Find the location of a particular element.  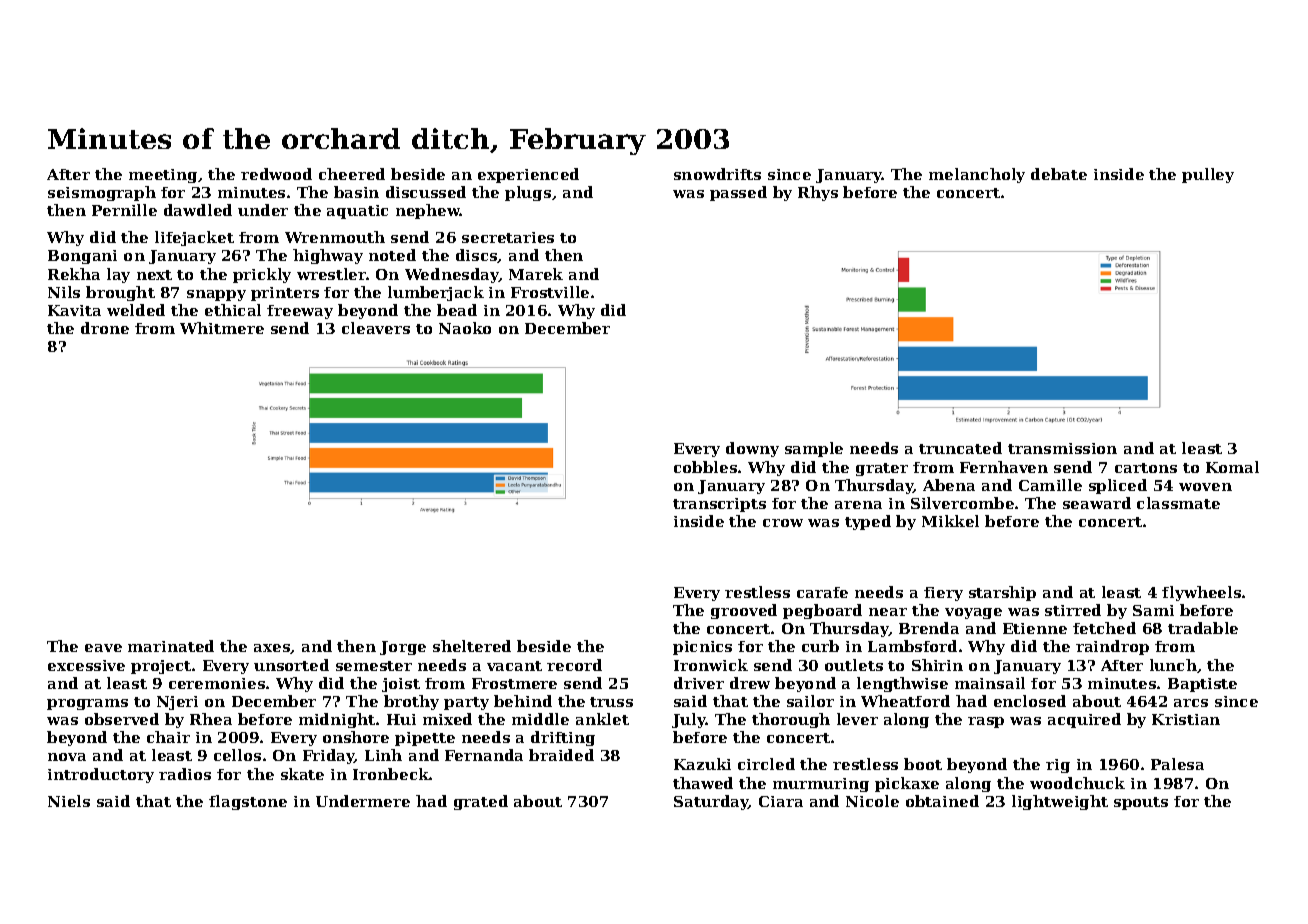

drone is located at coordinates (105, 328).
